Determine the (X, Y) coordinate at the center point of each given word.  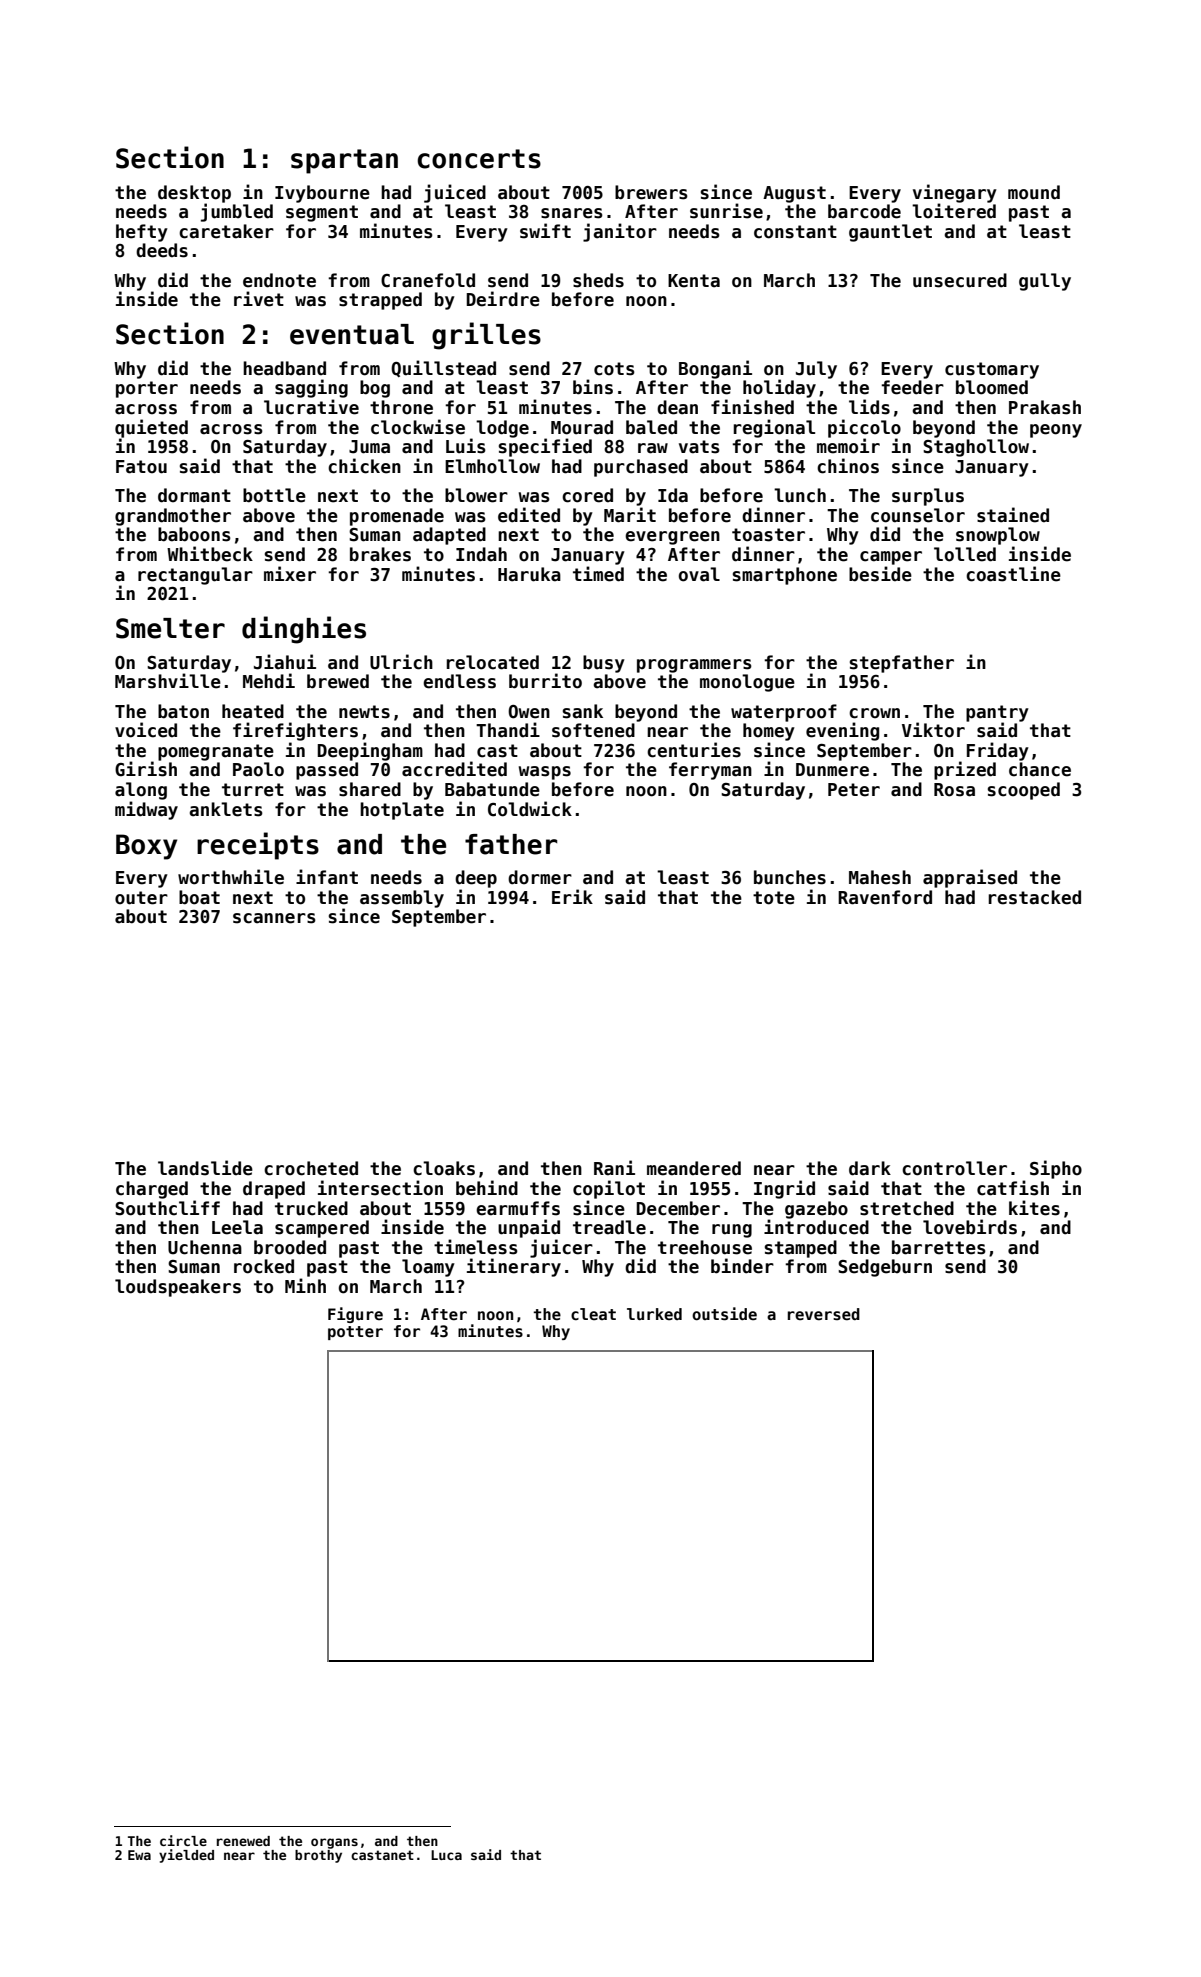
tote (774, 898)
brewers (651, 192)
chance (1040, 769)
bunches (790, 877)
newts (364, 712)
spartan (344, 161)
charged (152, 1190)
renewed (243, 1841)
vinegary (955, 193)
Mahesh (880, 877)
